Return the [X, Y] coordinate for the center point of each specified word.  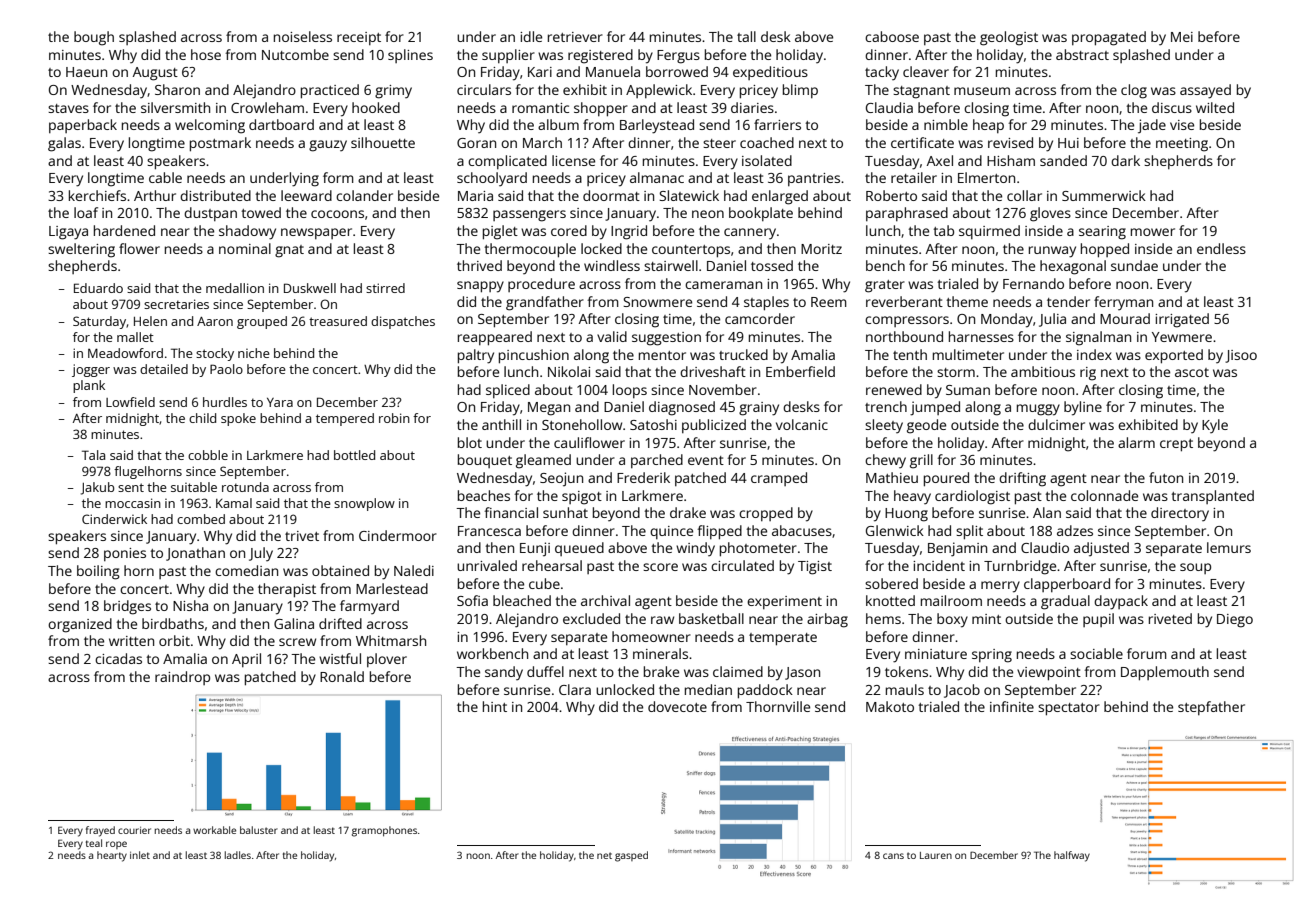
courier [134, 830]
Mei [1182, 37]
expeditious [770, 73]
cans [893, 856]
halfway [1072, 856]
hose [206, 54]
